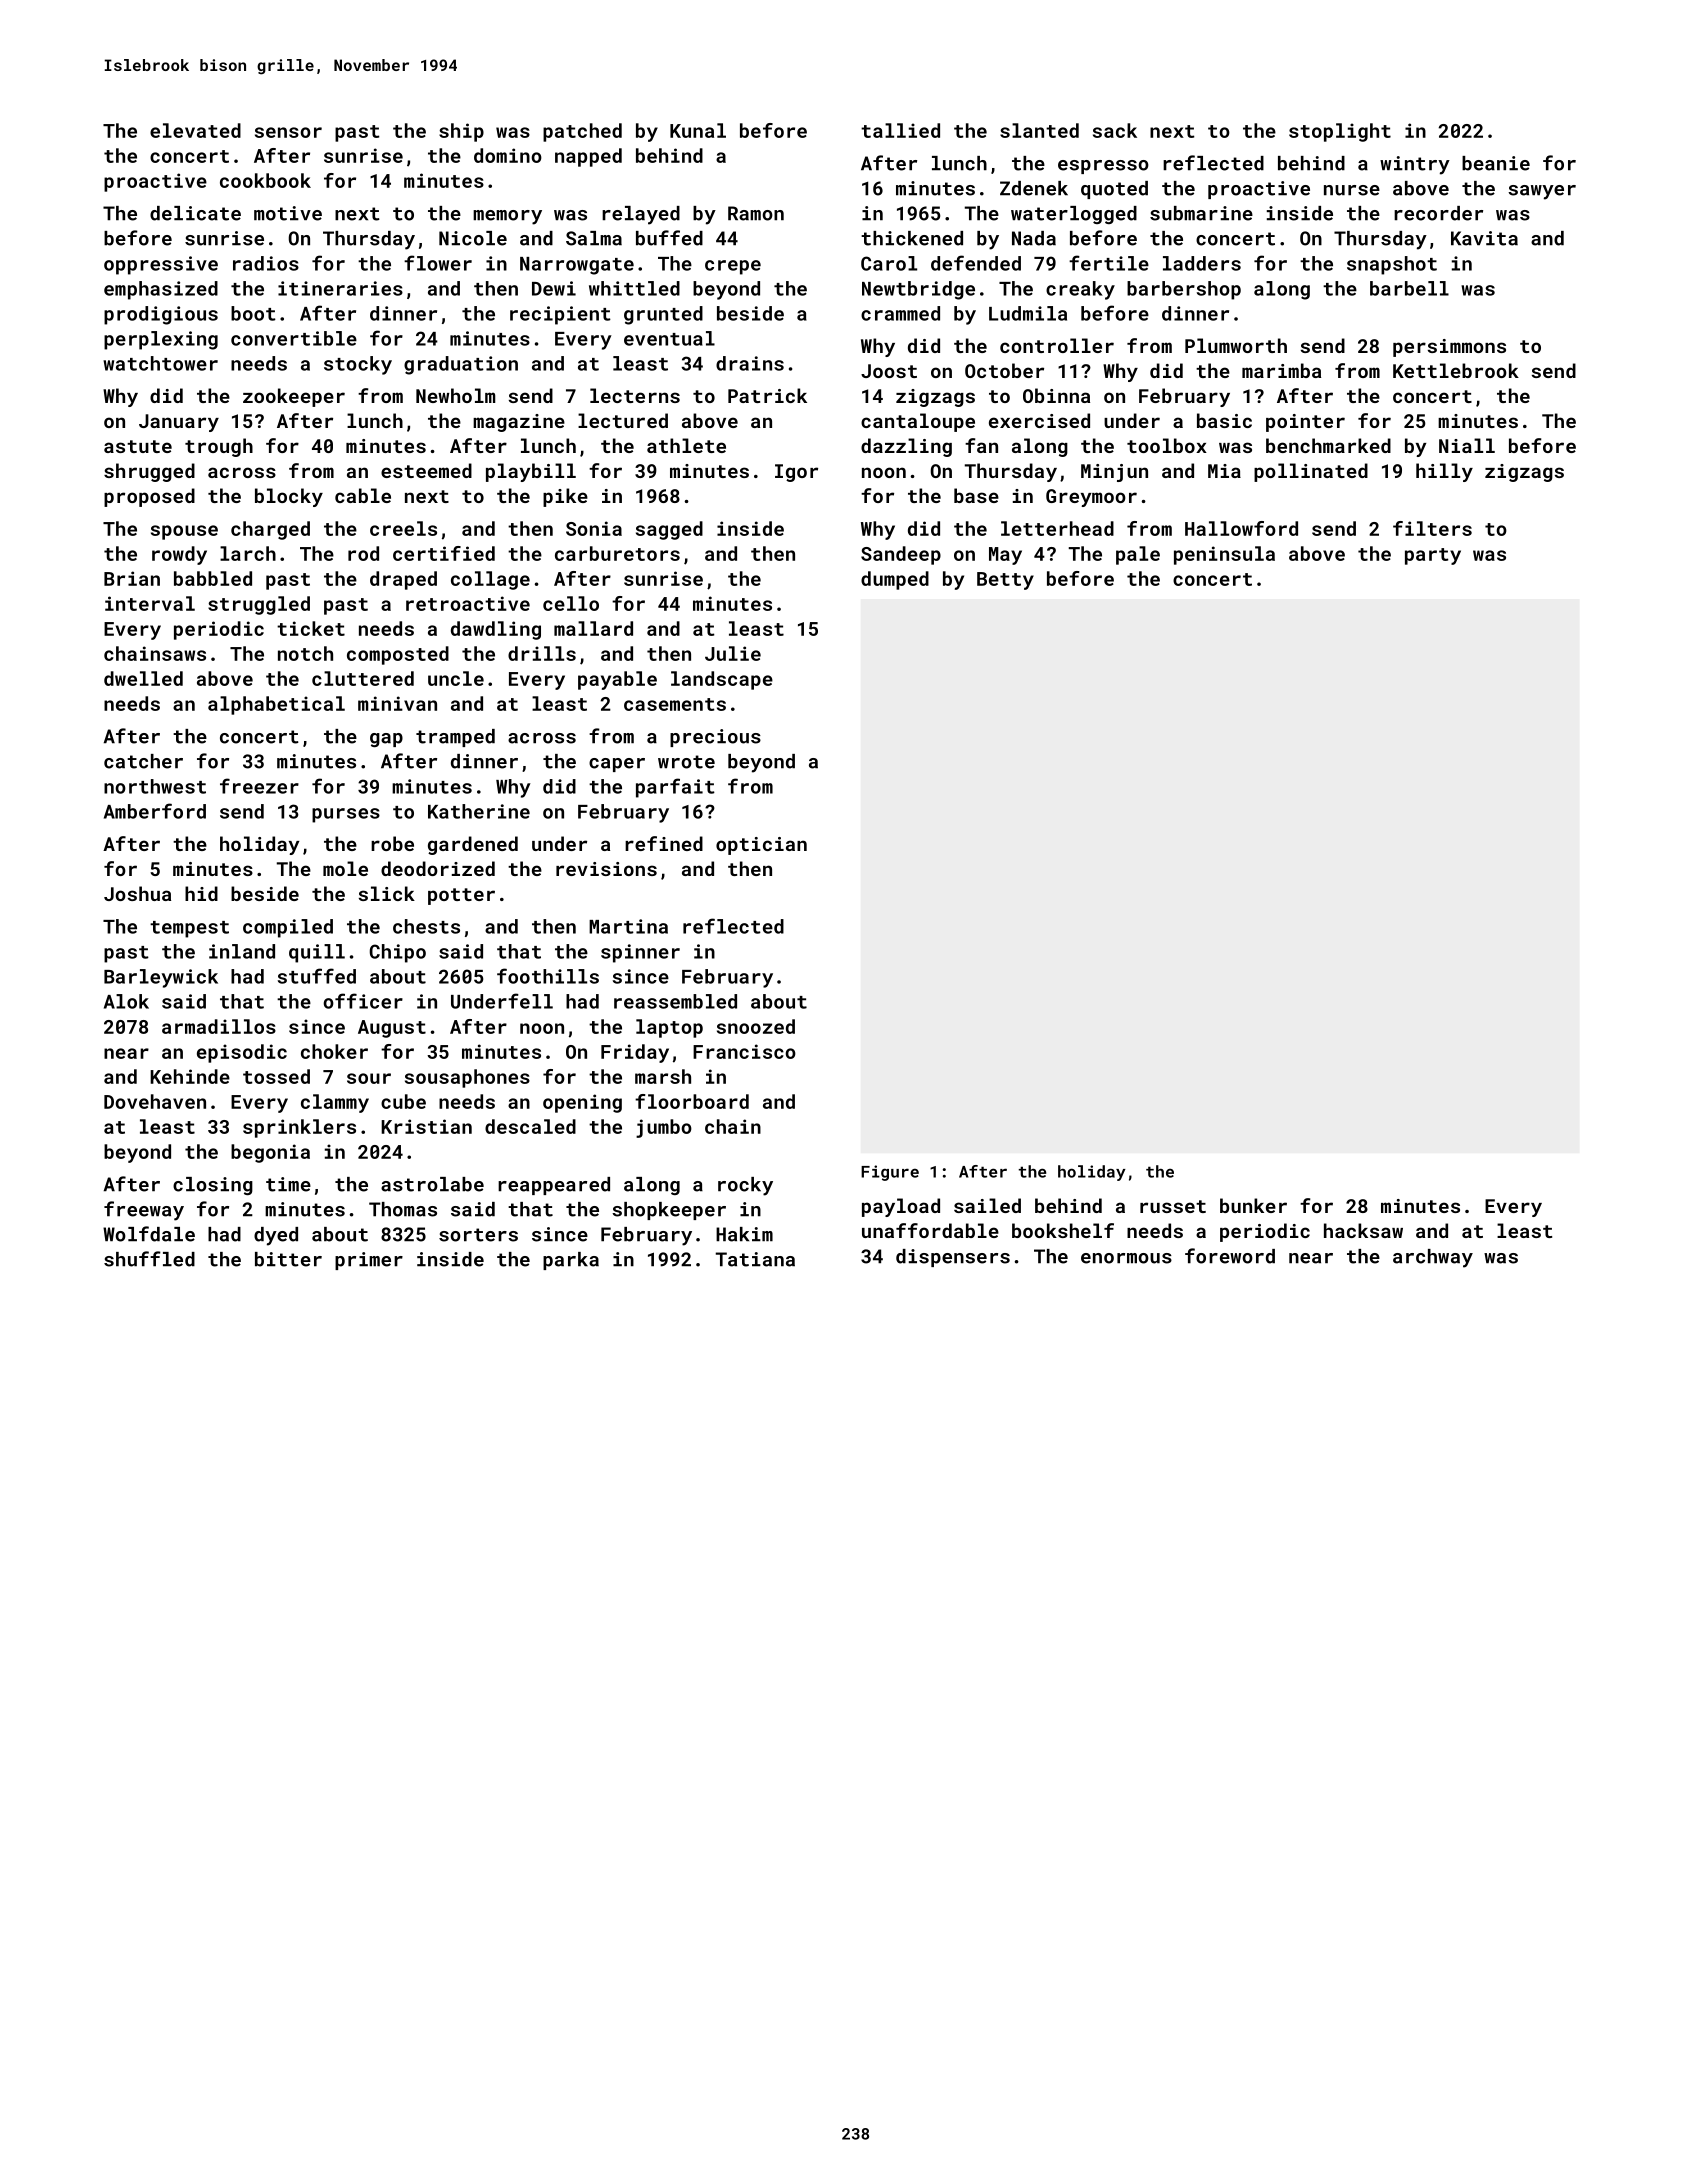 The image size is (1683, 2178). I want to click on begonia, so click(270, 1153).
